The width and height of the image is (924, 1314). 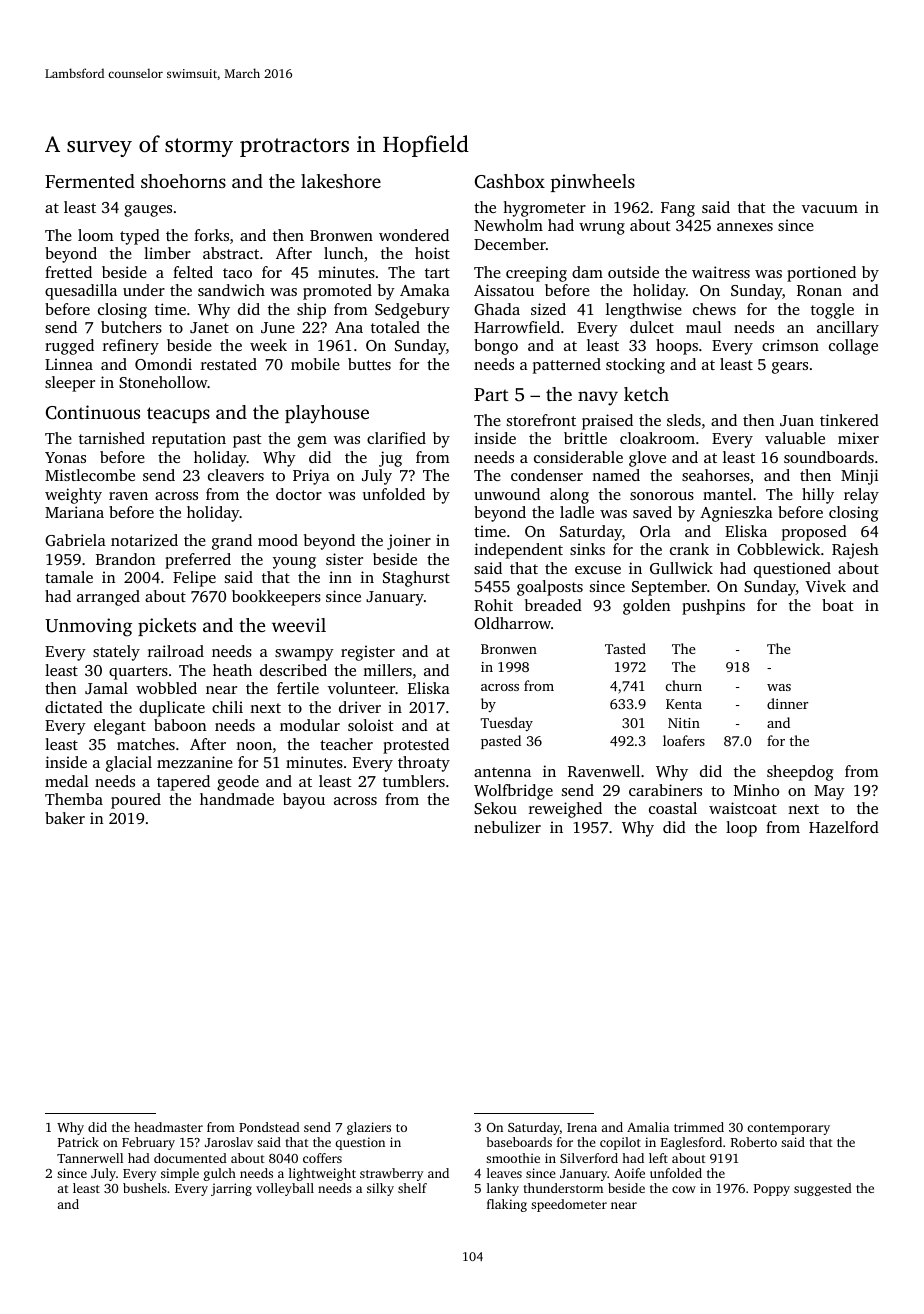 What do you see at coordinates (369, 1128) in the image?
I see `glaziers` at bounding box center [369, 1128].
